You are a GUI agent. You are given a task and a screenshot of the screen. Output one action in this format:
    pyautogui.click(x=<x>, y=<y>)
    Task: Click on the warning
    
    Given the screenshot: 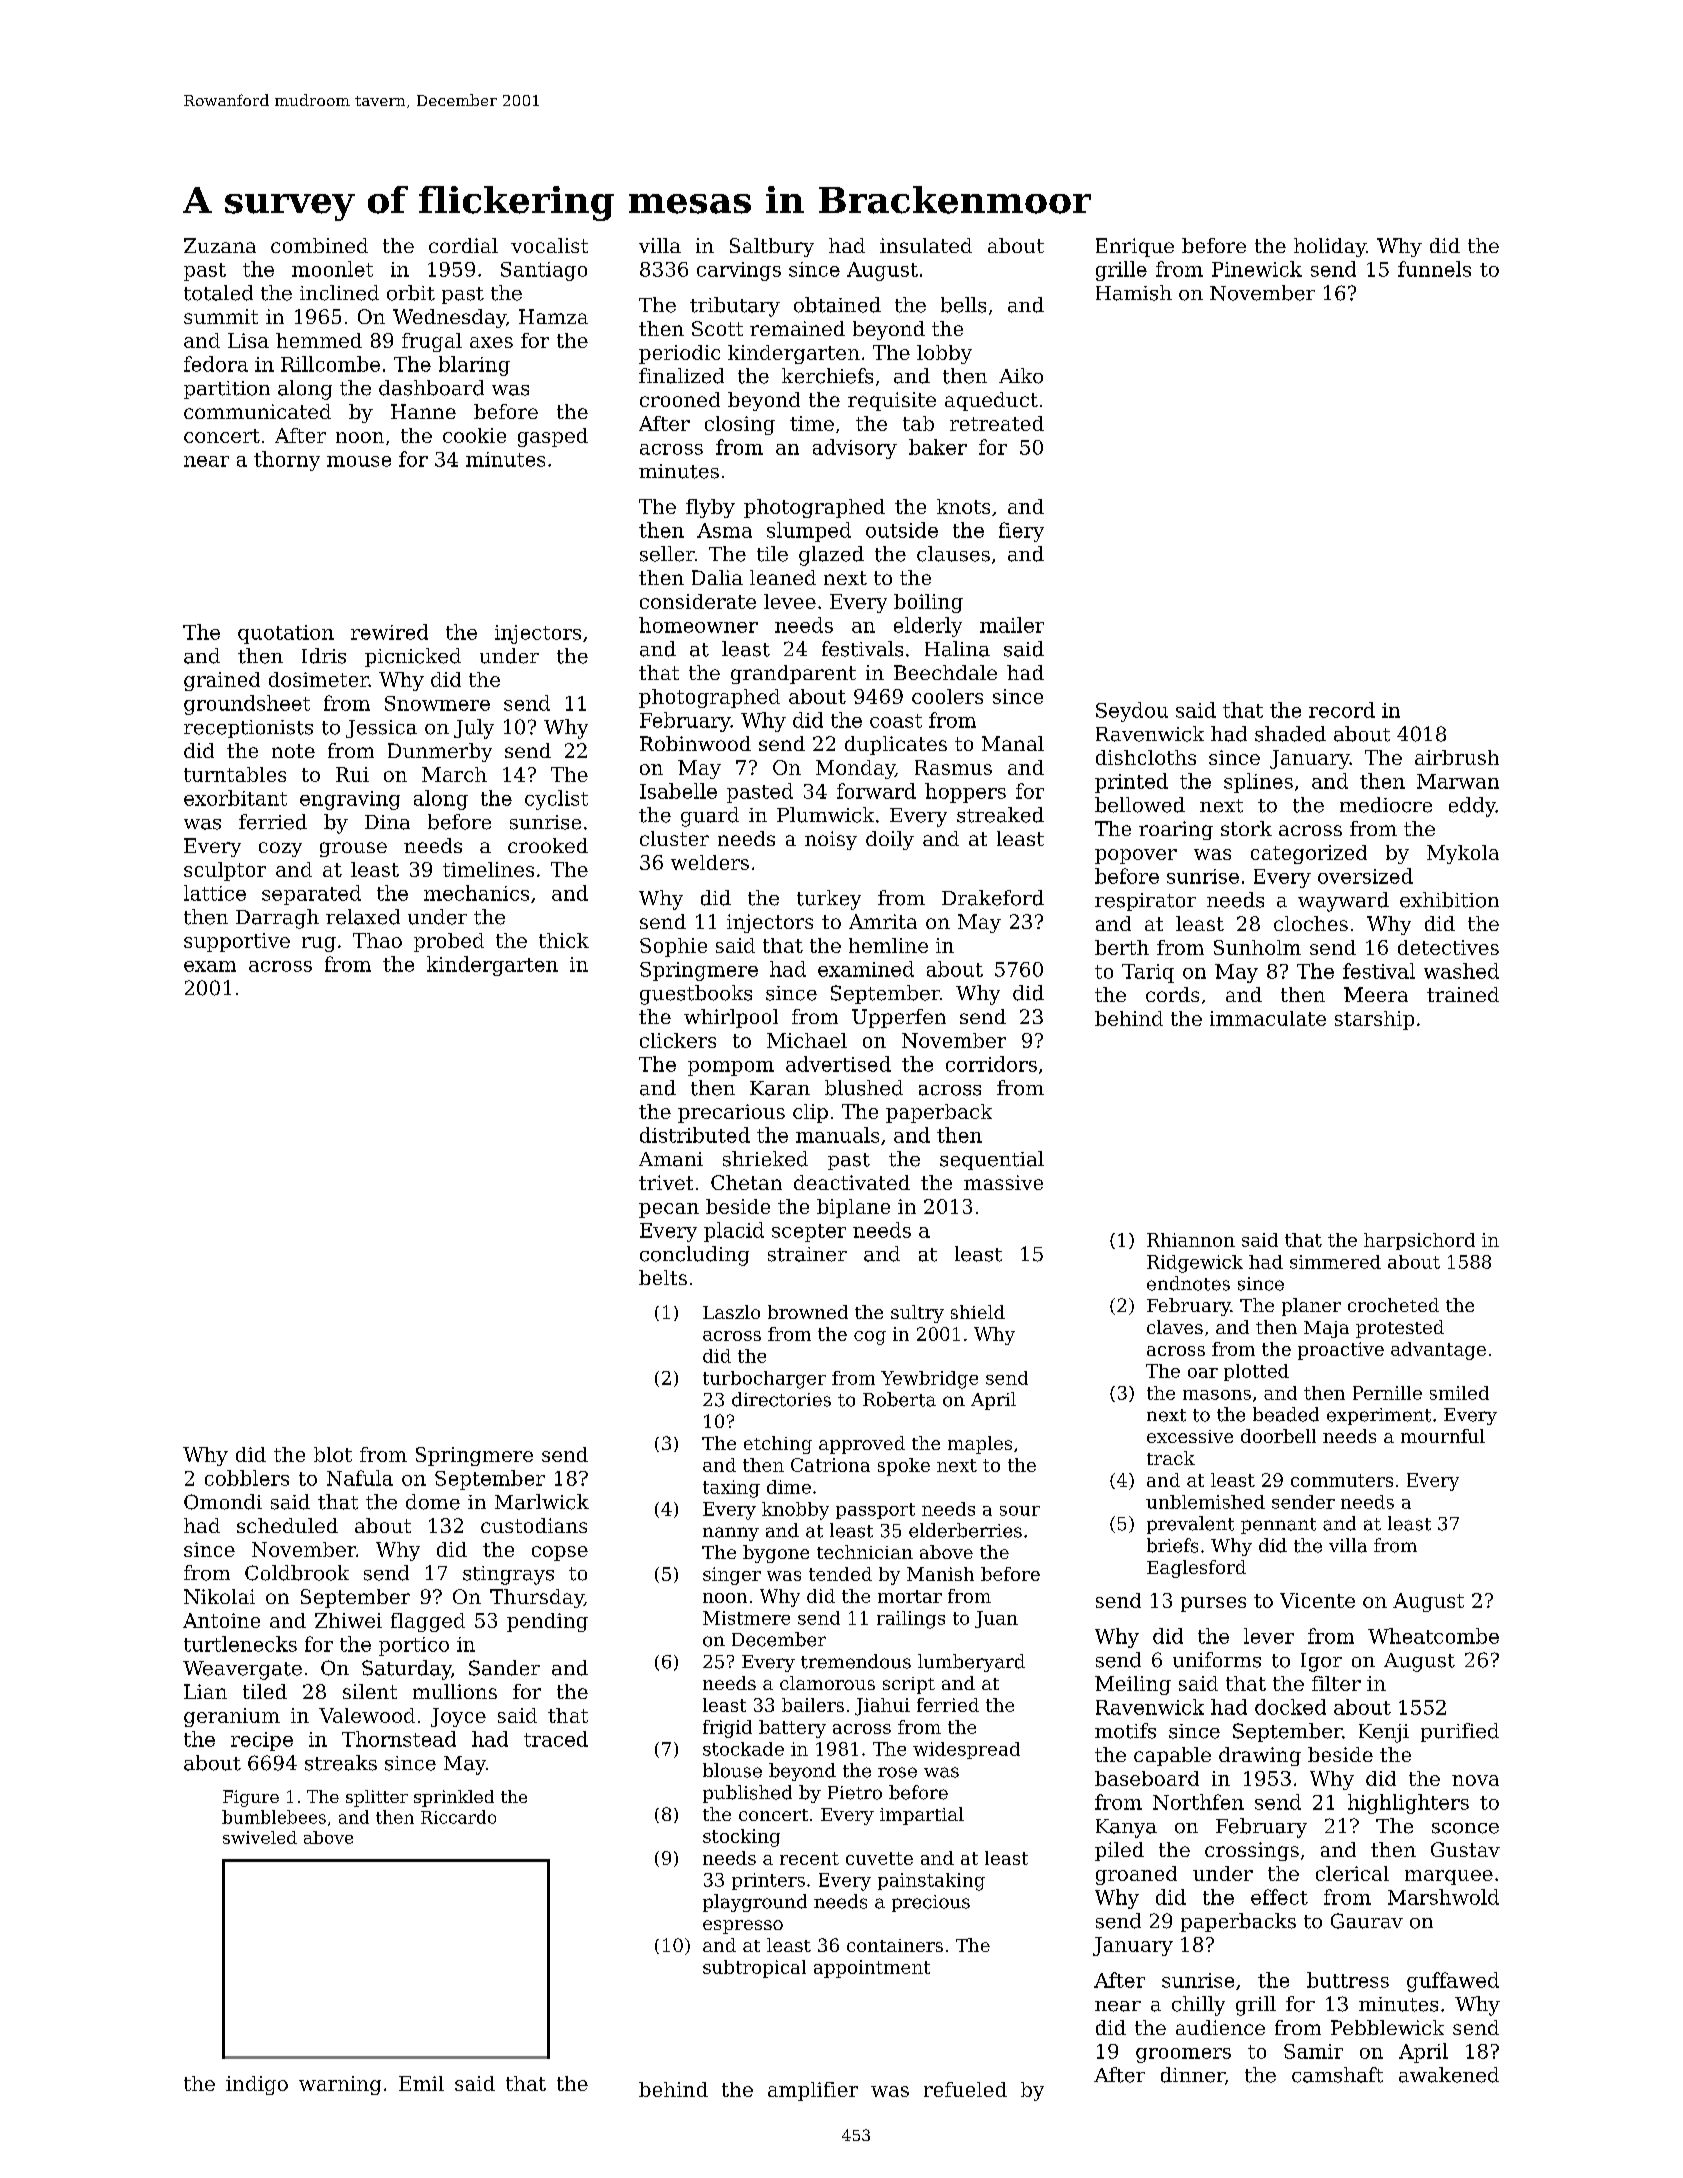 What is the action you would take?
    pyautogui.click(x=340, y=2085)
